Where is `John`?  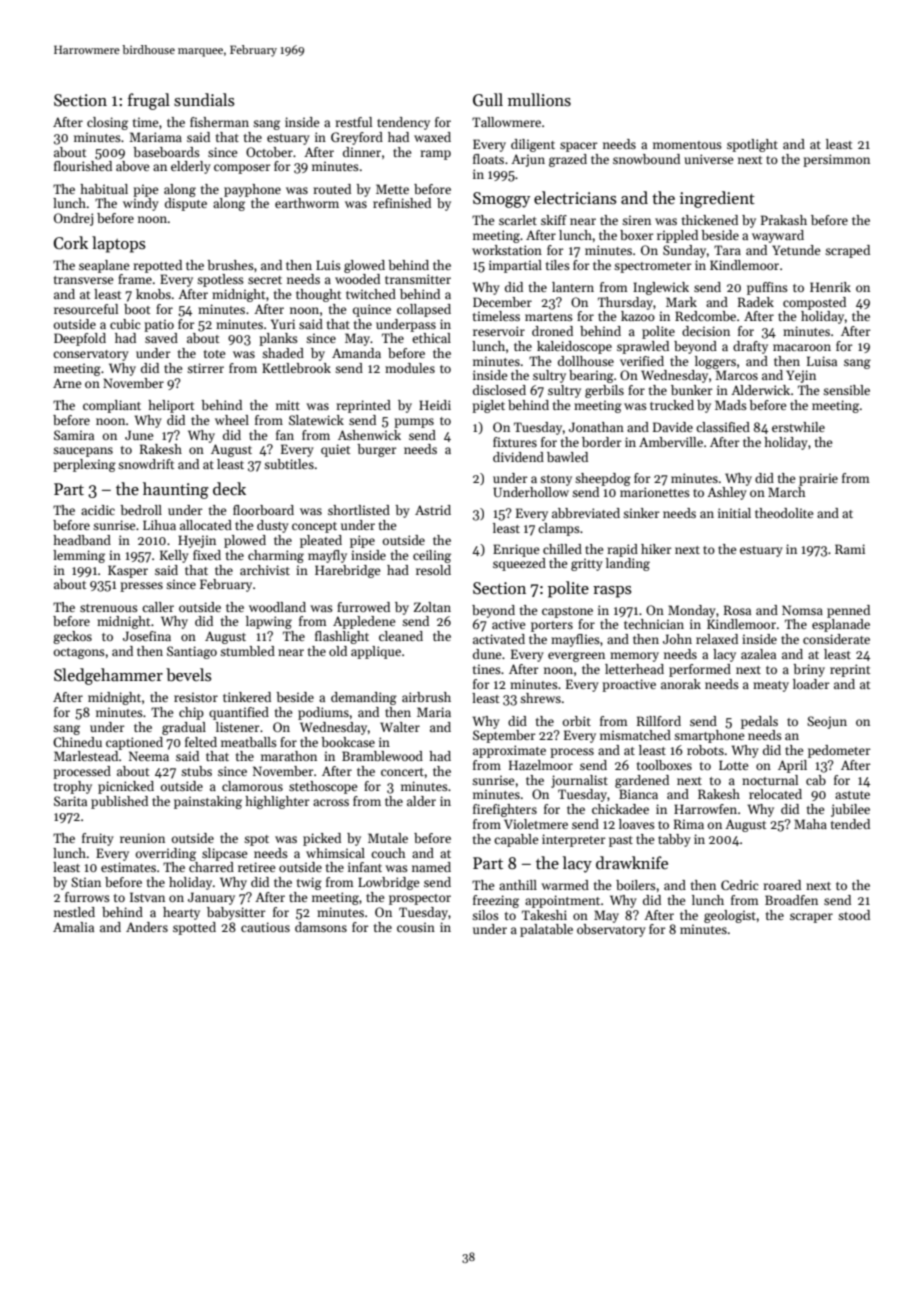
John is located at coordinates (677, 639).
